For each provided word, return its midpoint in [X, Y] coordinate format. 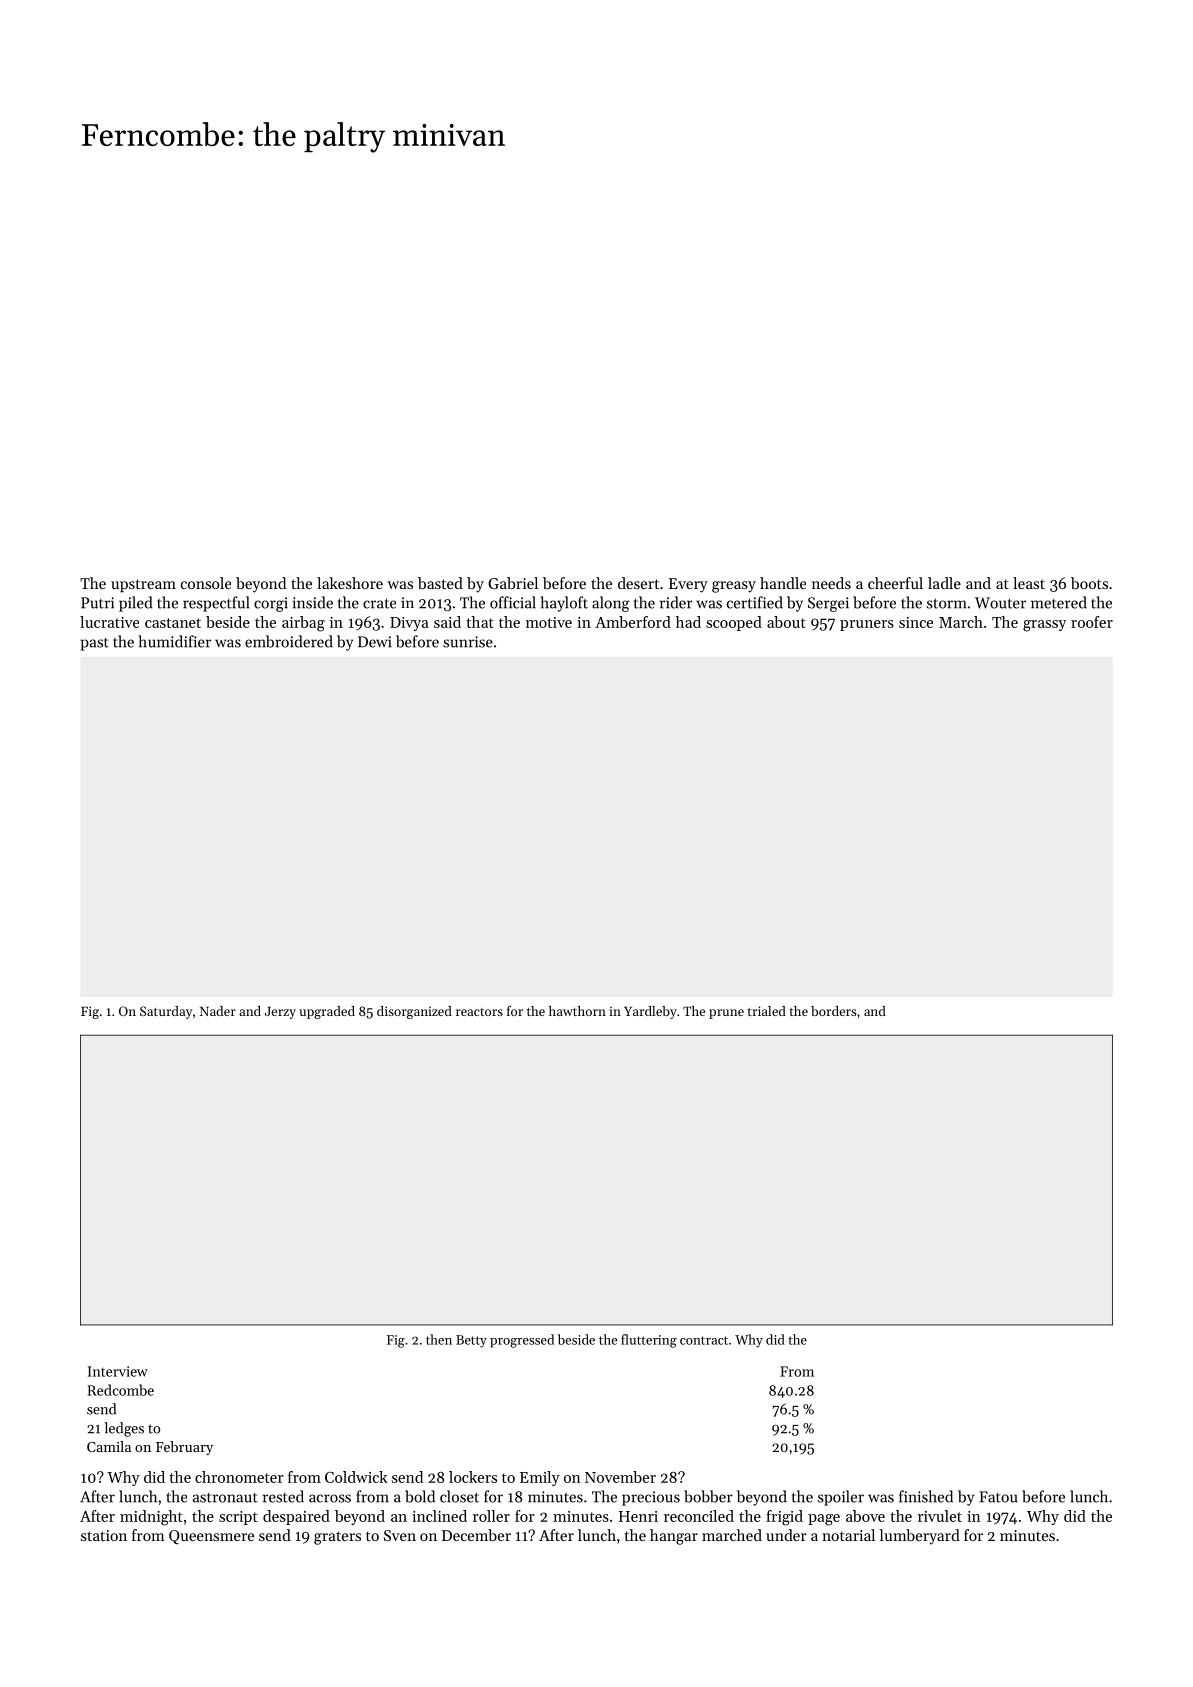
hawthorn [577, 1011]
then [439, 1339]
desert [638, 583]
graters [337, 1538]
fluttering [649, 1341]
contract [704, 1340]
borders [834, 1011]
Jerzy [280, 1012]
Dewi [375, 642]
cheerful [895, 583]
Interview [118, 1371]
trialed [767, 1011]
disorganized [414, 1012]
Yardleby [650, 1012]
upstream [143, 585]
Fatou [998, 1497]
